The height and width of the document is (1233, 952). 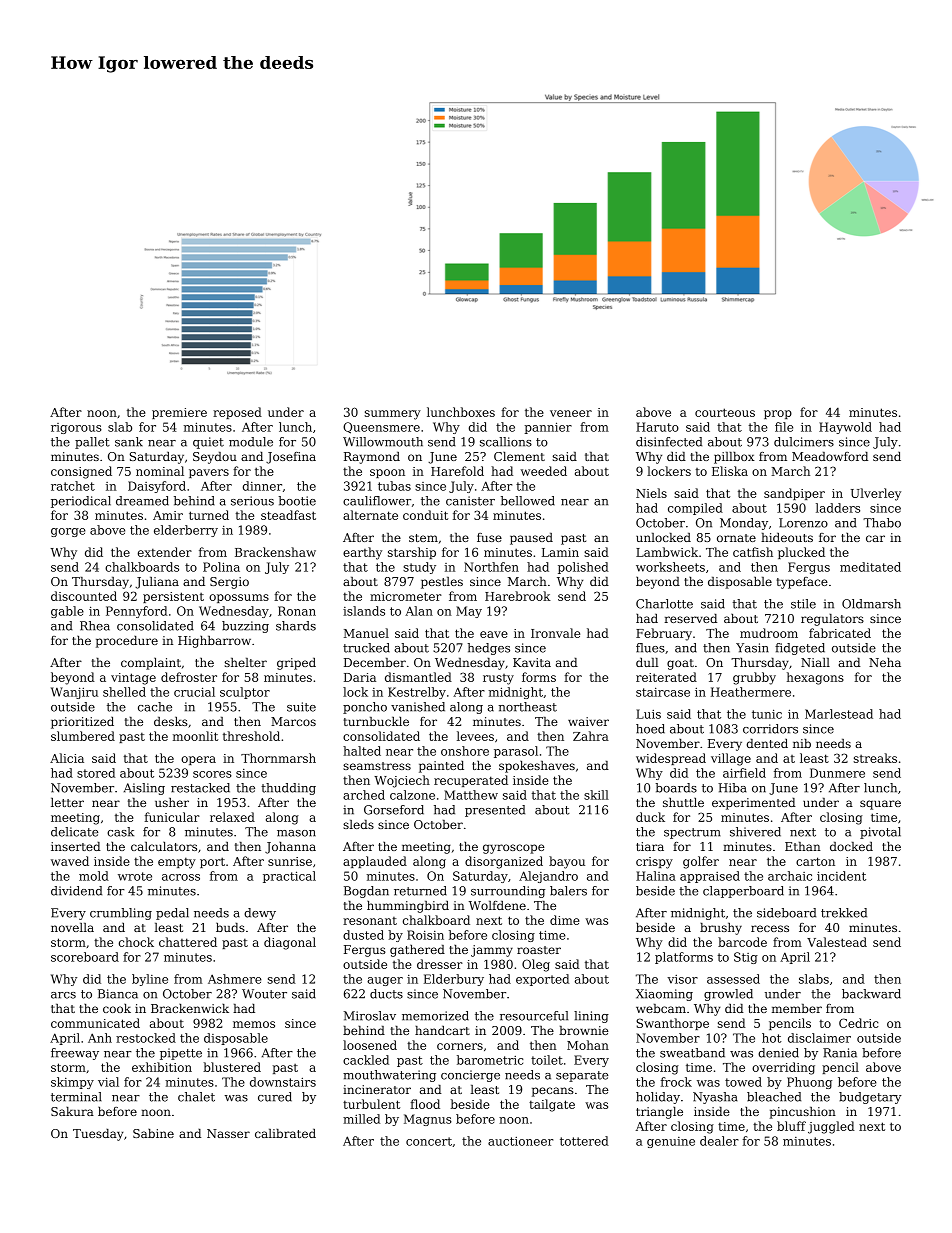 I want to click on Cedric, so click(x=859, y=1023).
